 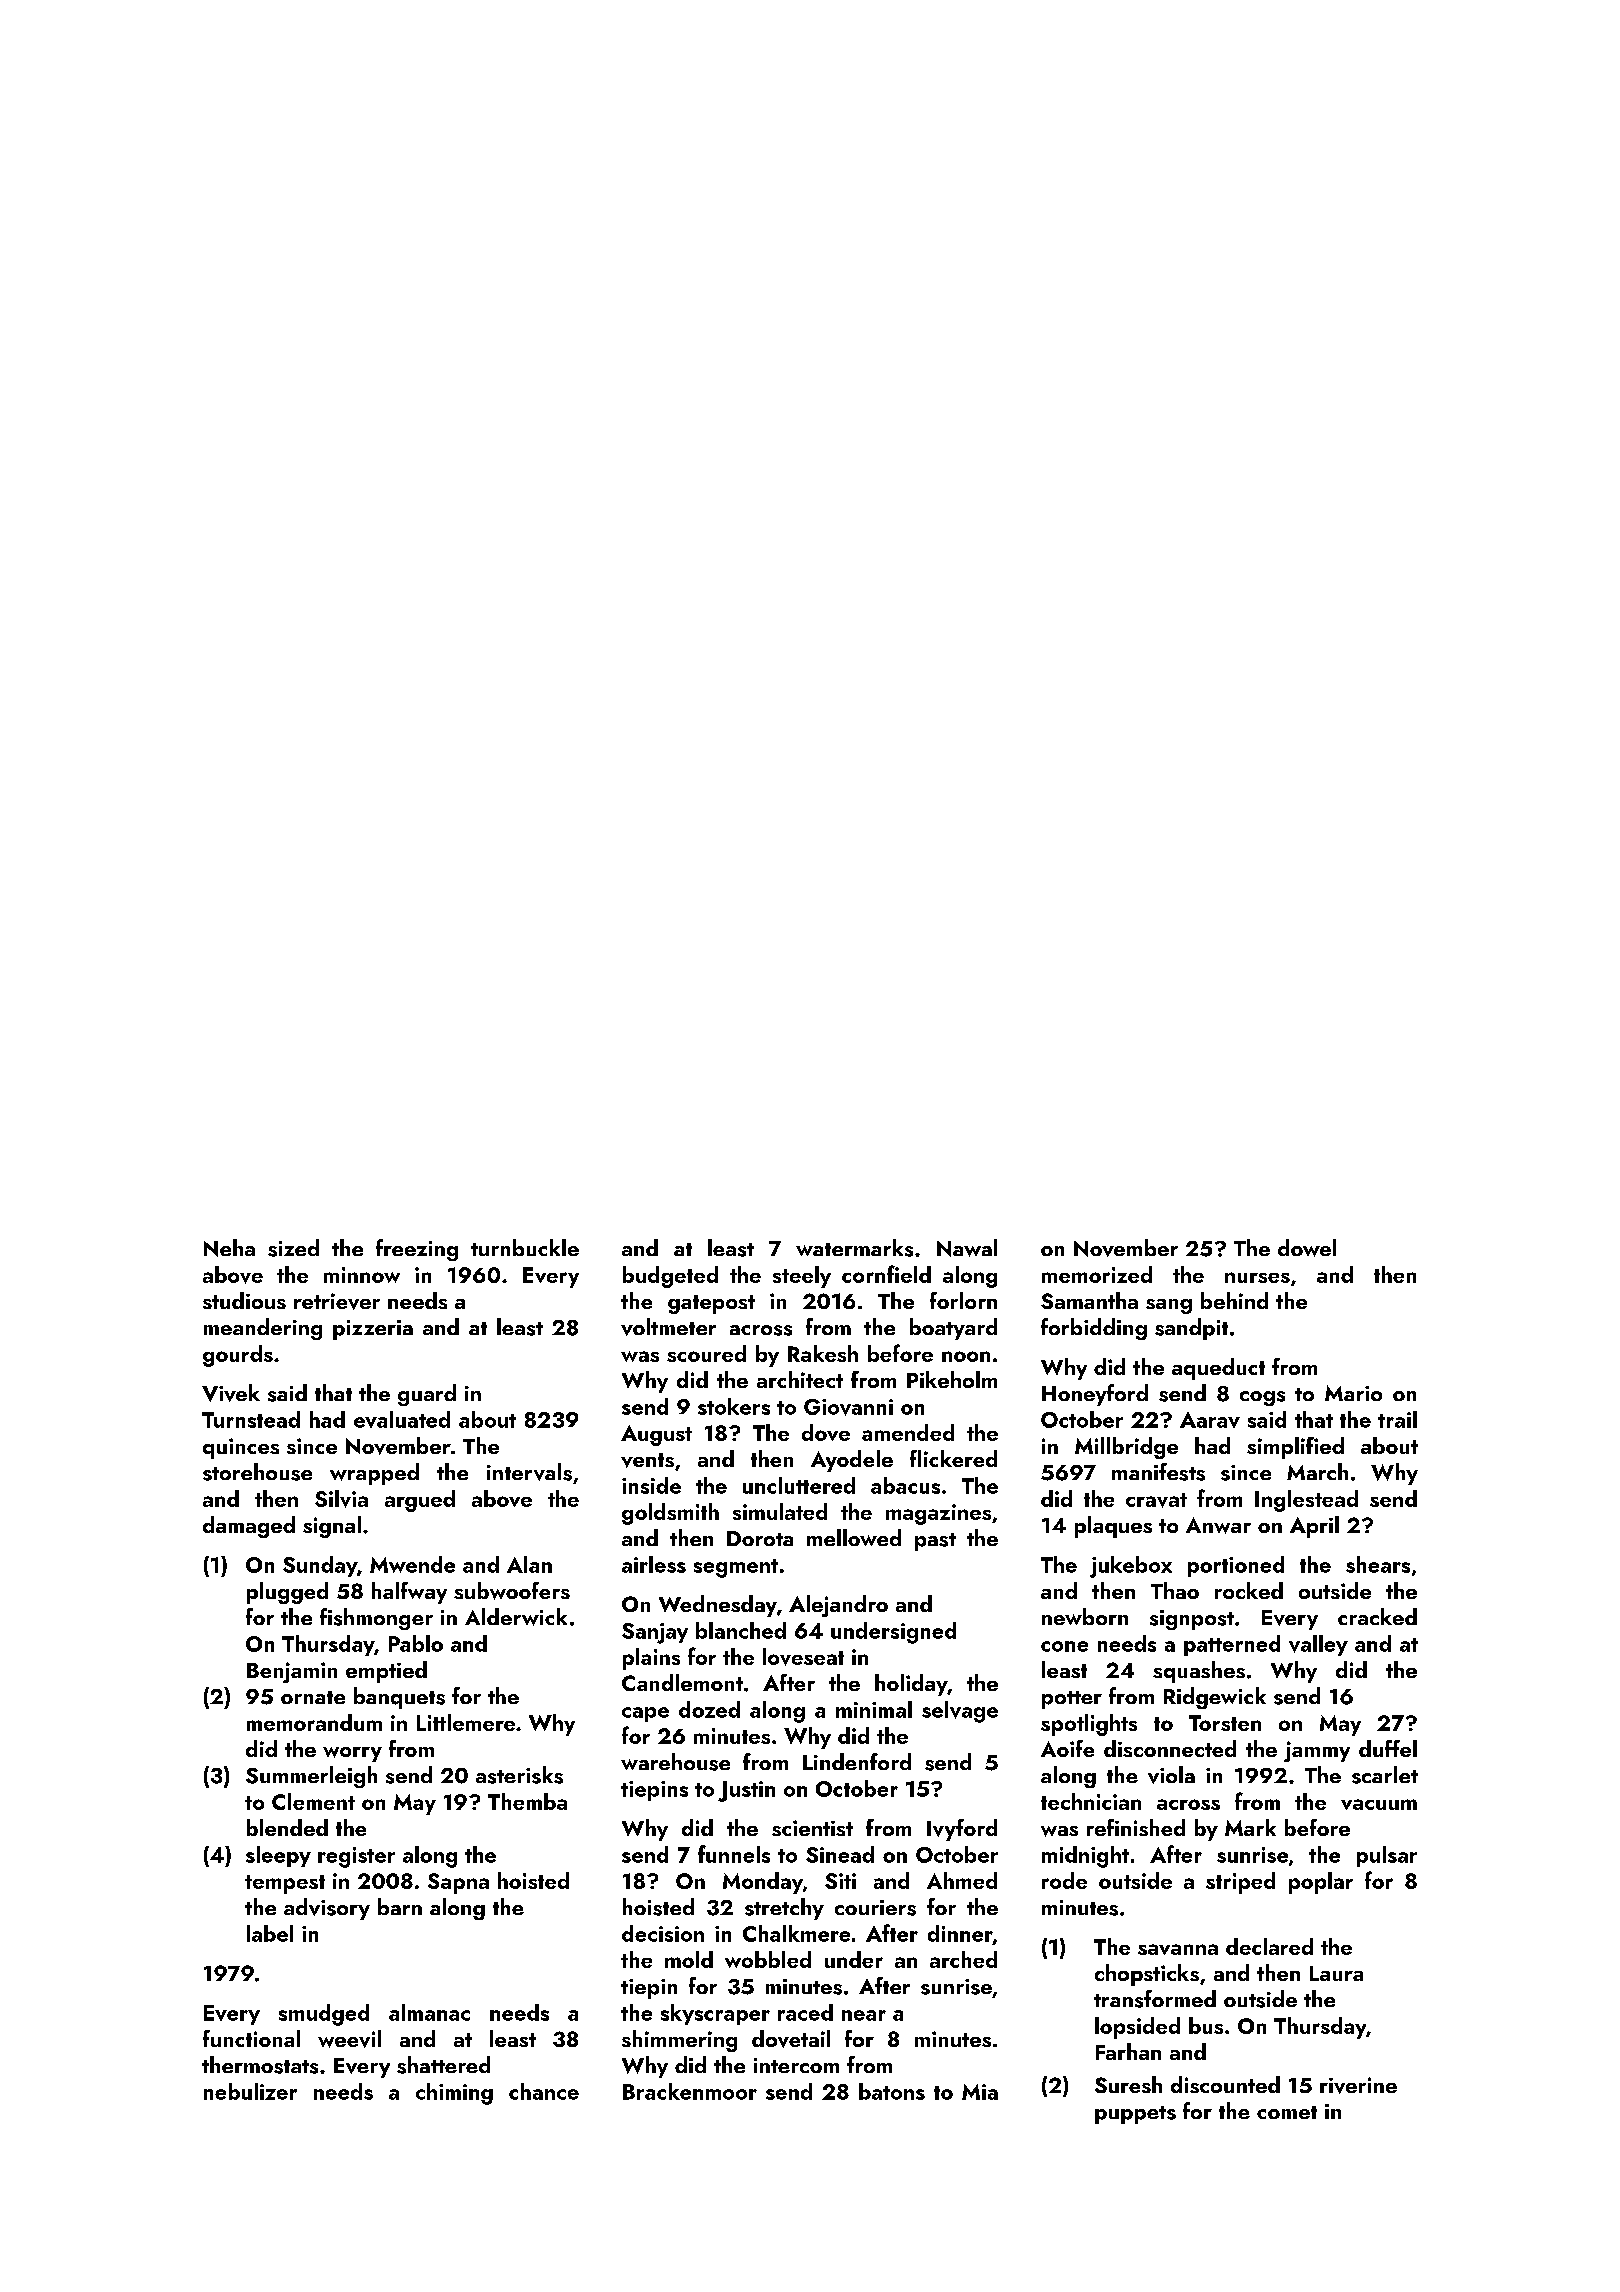 I want to click on August, so click(x=656, y=1435).
